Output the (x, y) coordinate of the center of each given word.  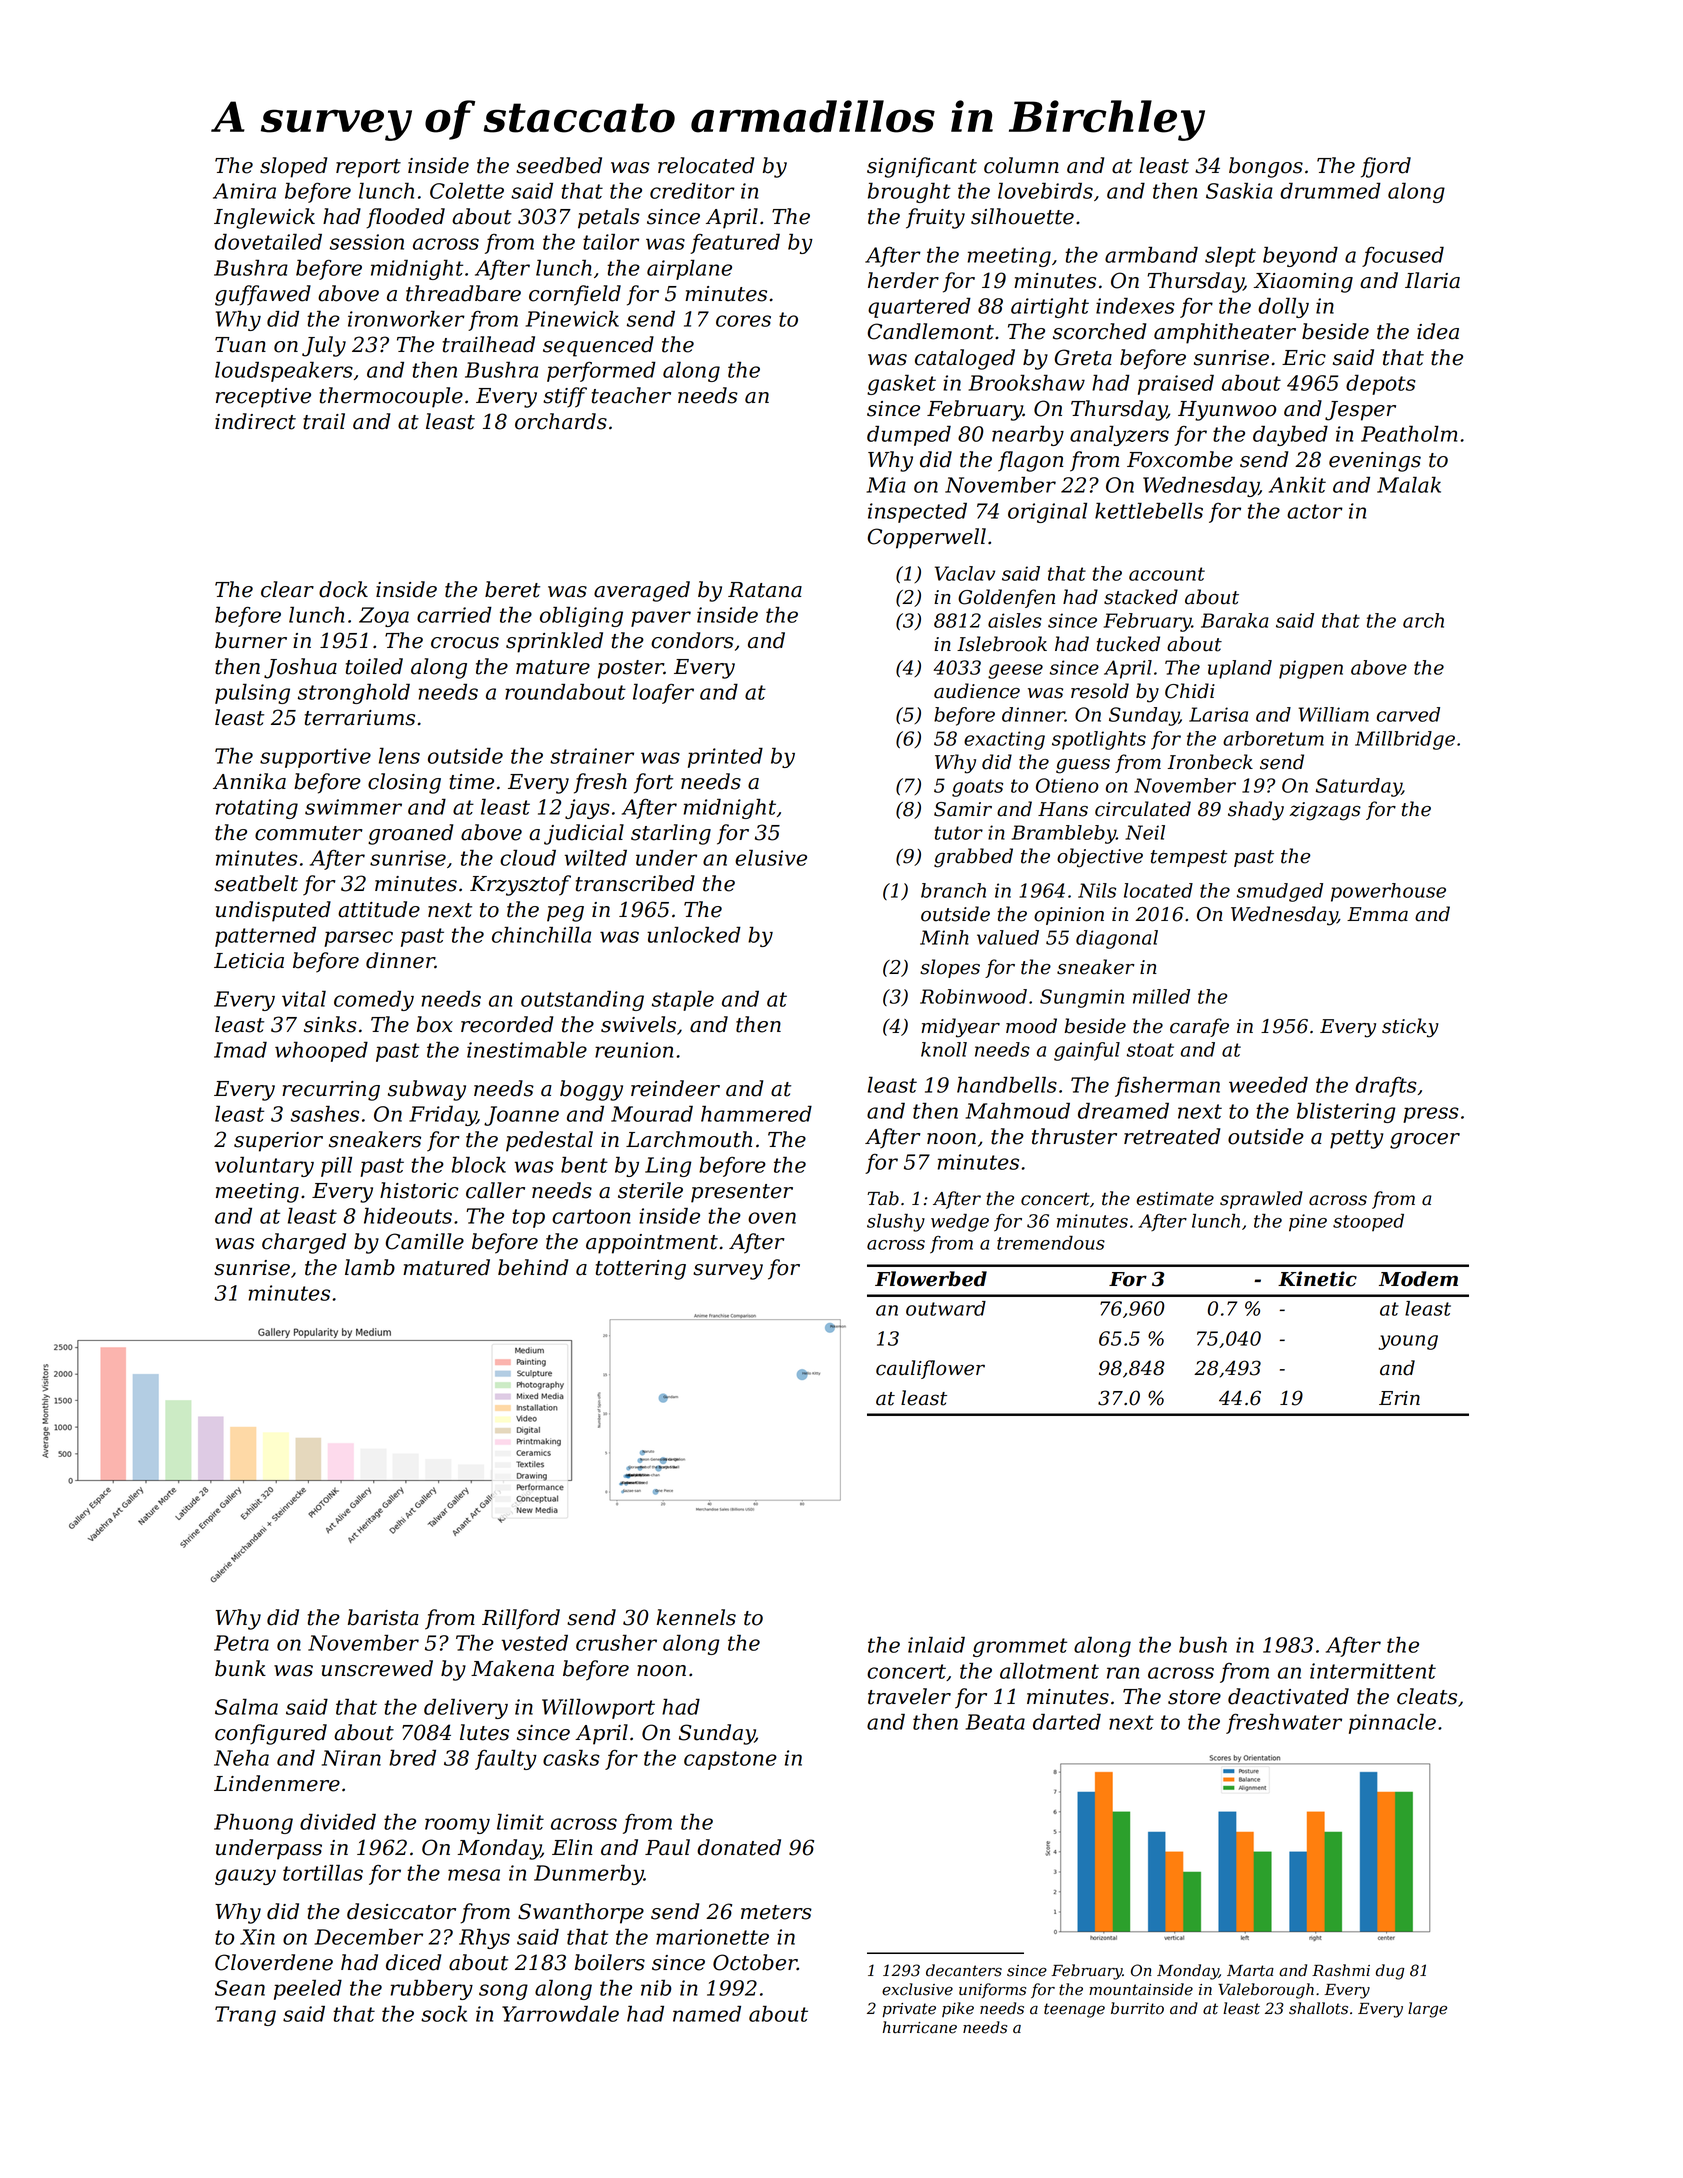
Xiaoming (1303, 283)
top (528, 1218)
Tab (883, 1198)
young (1408, 1342)
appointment (652, 1244)
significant (922, 167)
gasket (901, 385)
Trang (245, 2016)
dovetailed (268, 241)
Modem (1418, 1279)
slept (1230, 256)
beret (512, 589)
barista (383, 1617)
